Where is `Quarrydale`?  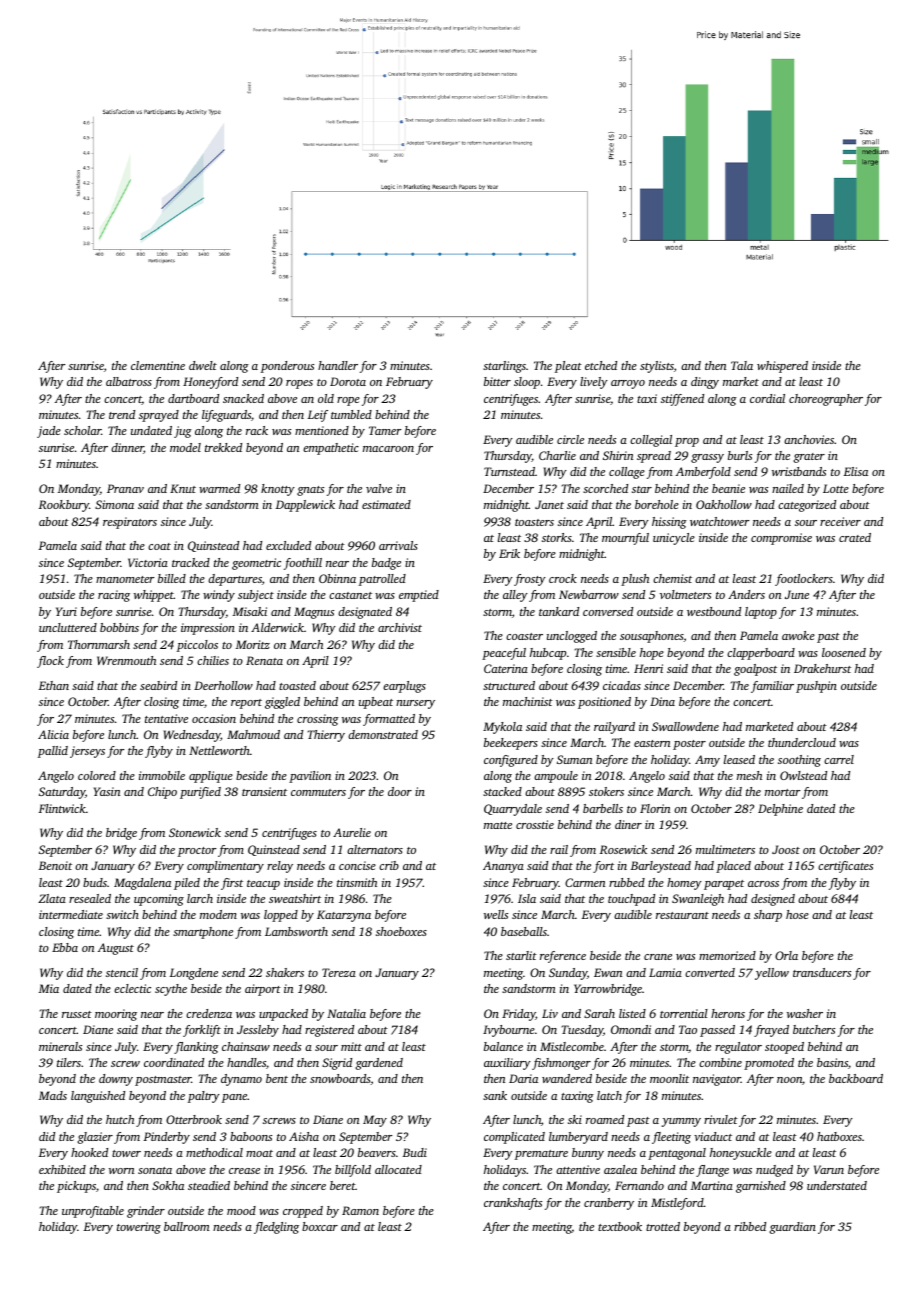
Quarrydale is located at coordinates (513, 810).
